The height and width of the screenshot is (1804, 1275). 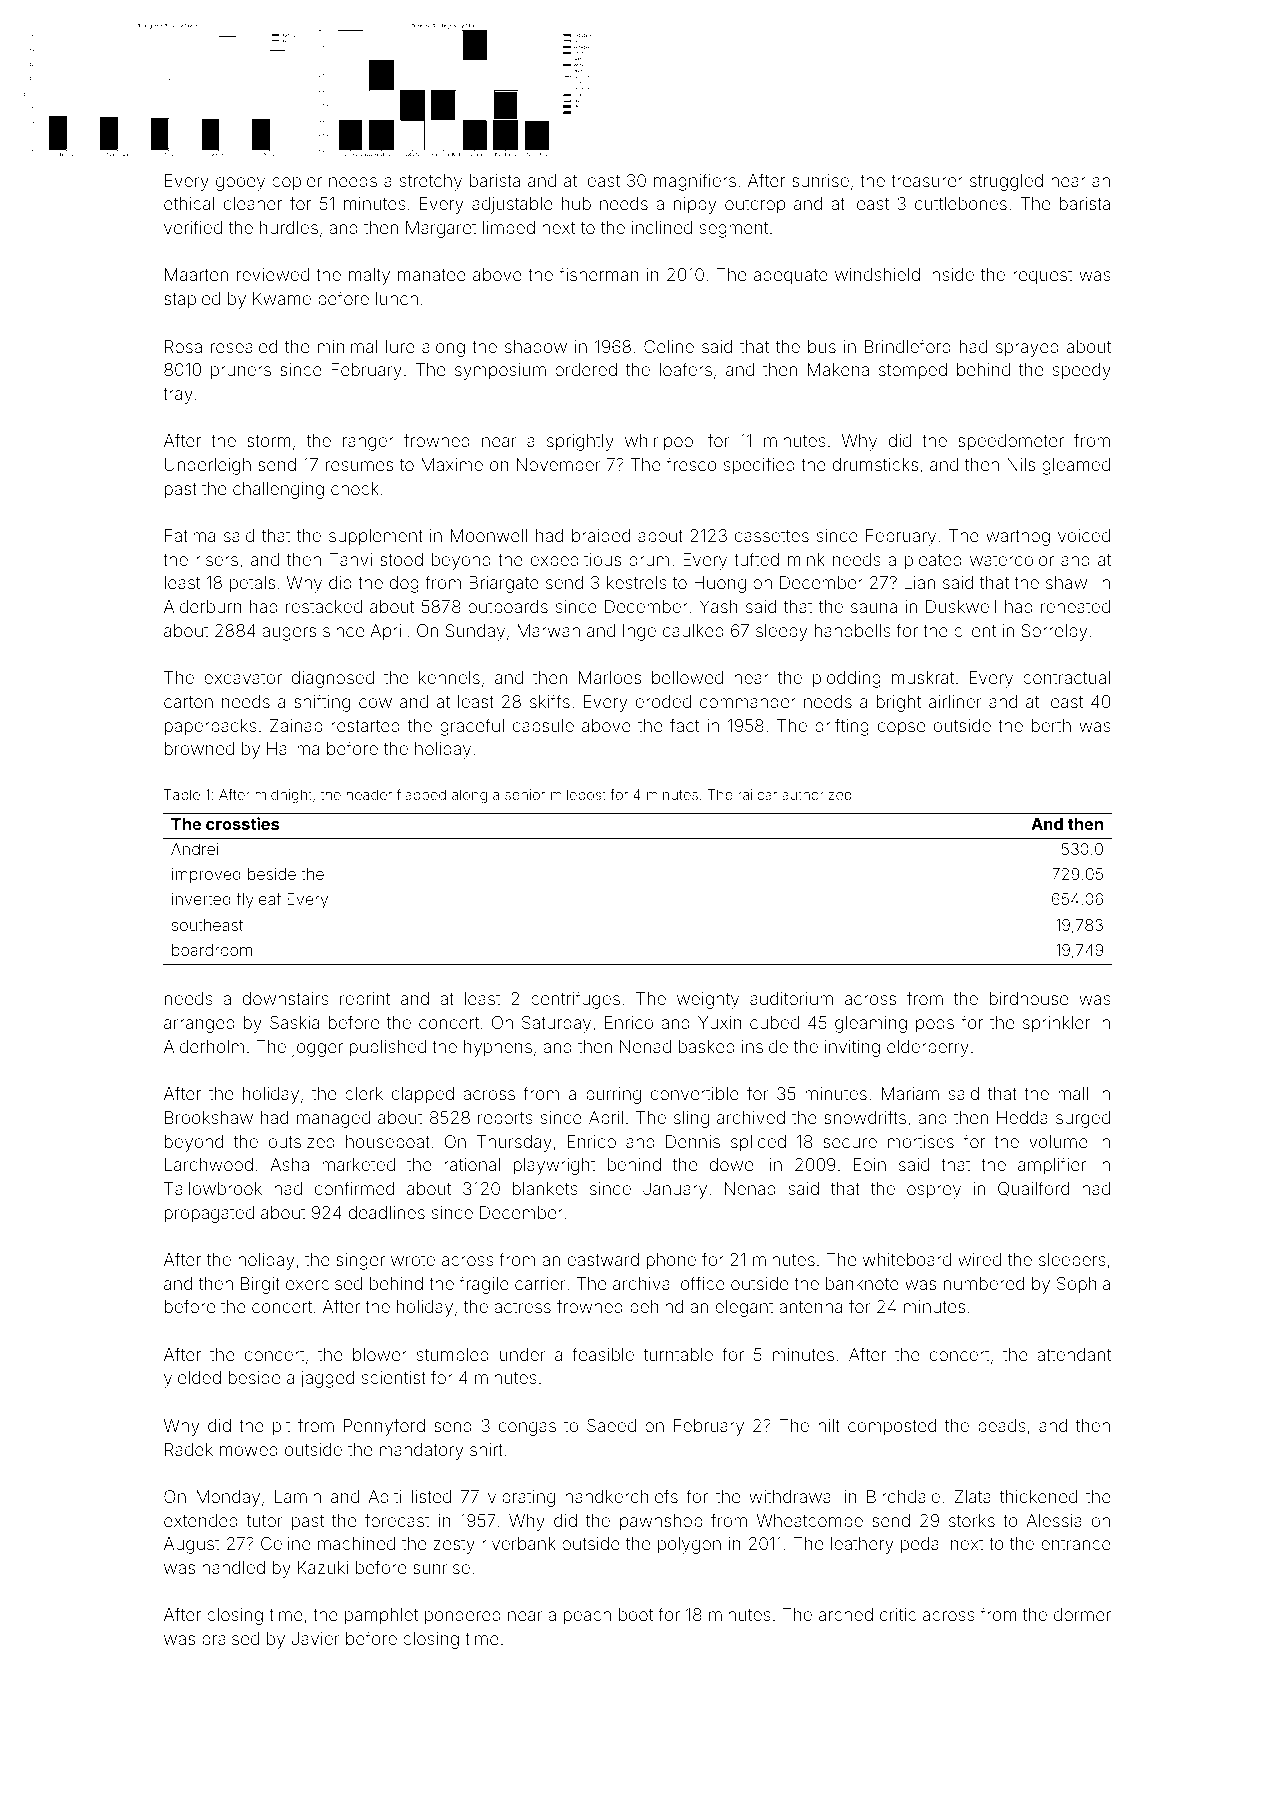 I want to click on gooey, so click(x=240, y=184).
